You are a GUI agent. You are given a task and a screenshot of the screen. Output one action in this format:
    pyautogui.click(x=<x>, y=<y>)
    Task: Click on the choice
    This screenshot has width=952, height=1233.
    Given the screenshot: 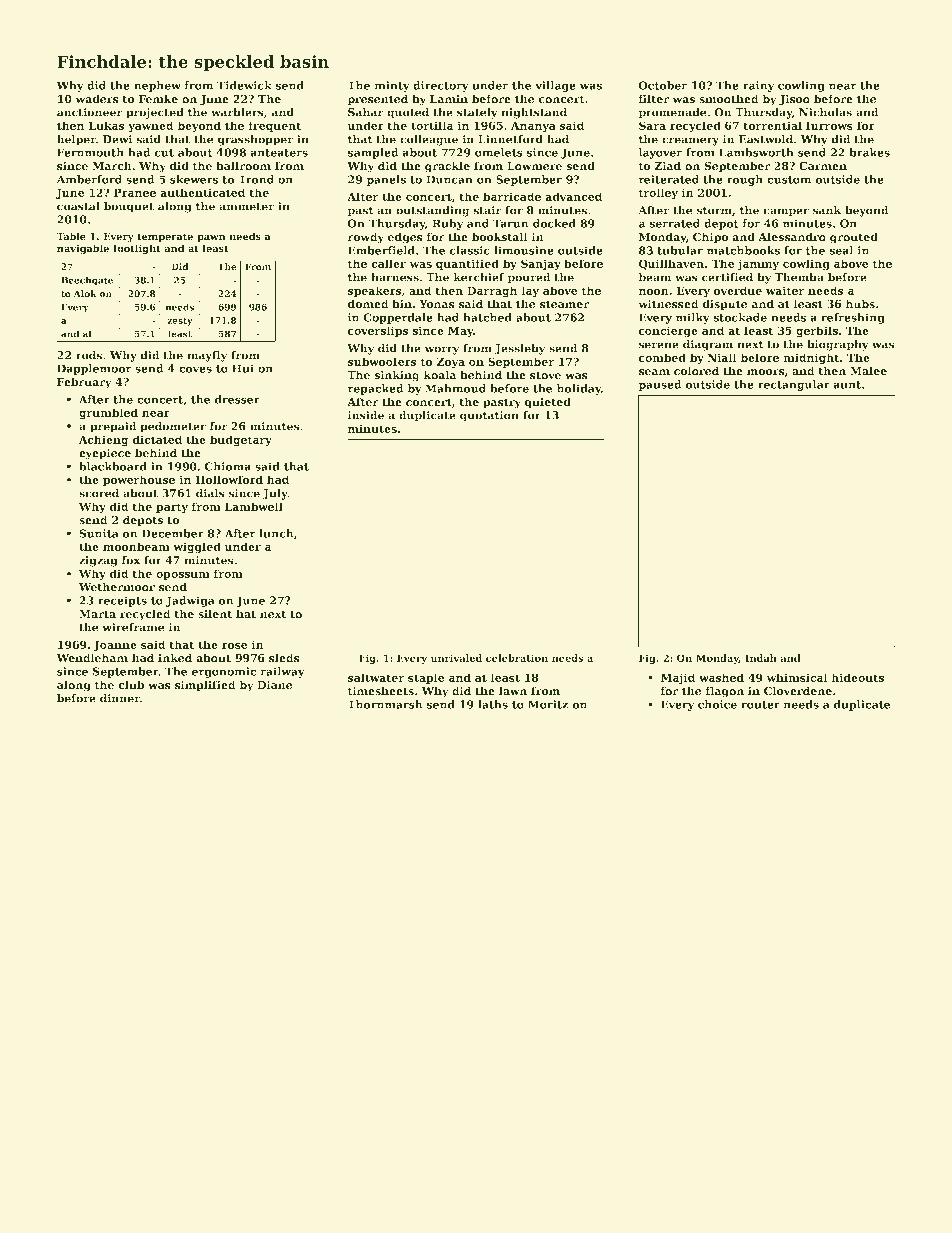 What is the action you would take?
    pyautogui.click(x=717, y=704)
